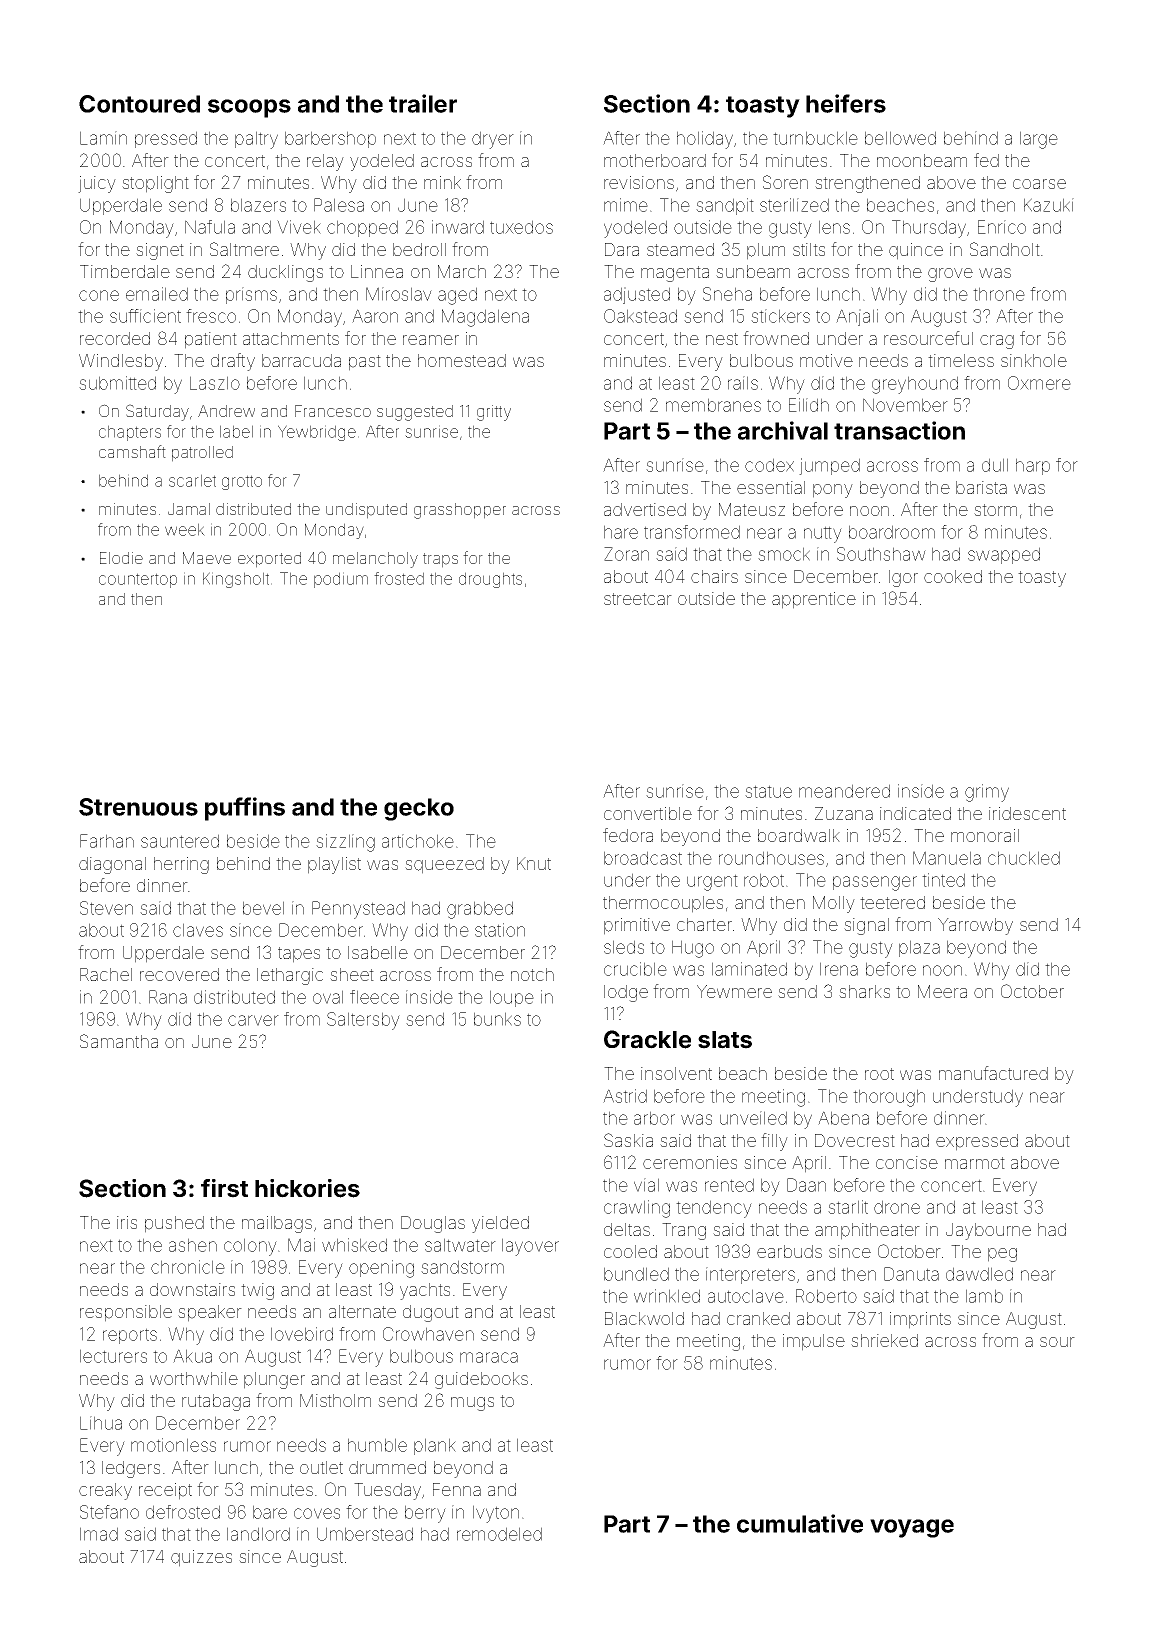  I want to click on manufactured, so click(993, 1073).
